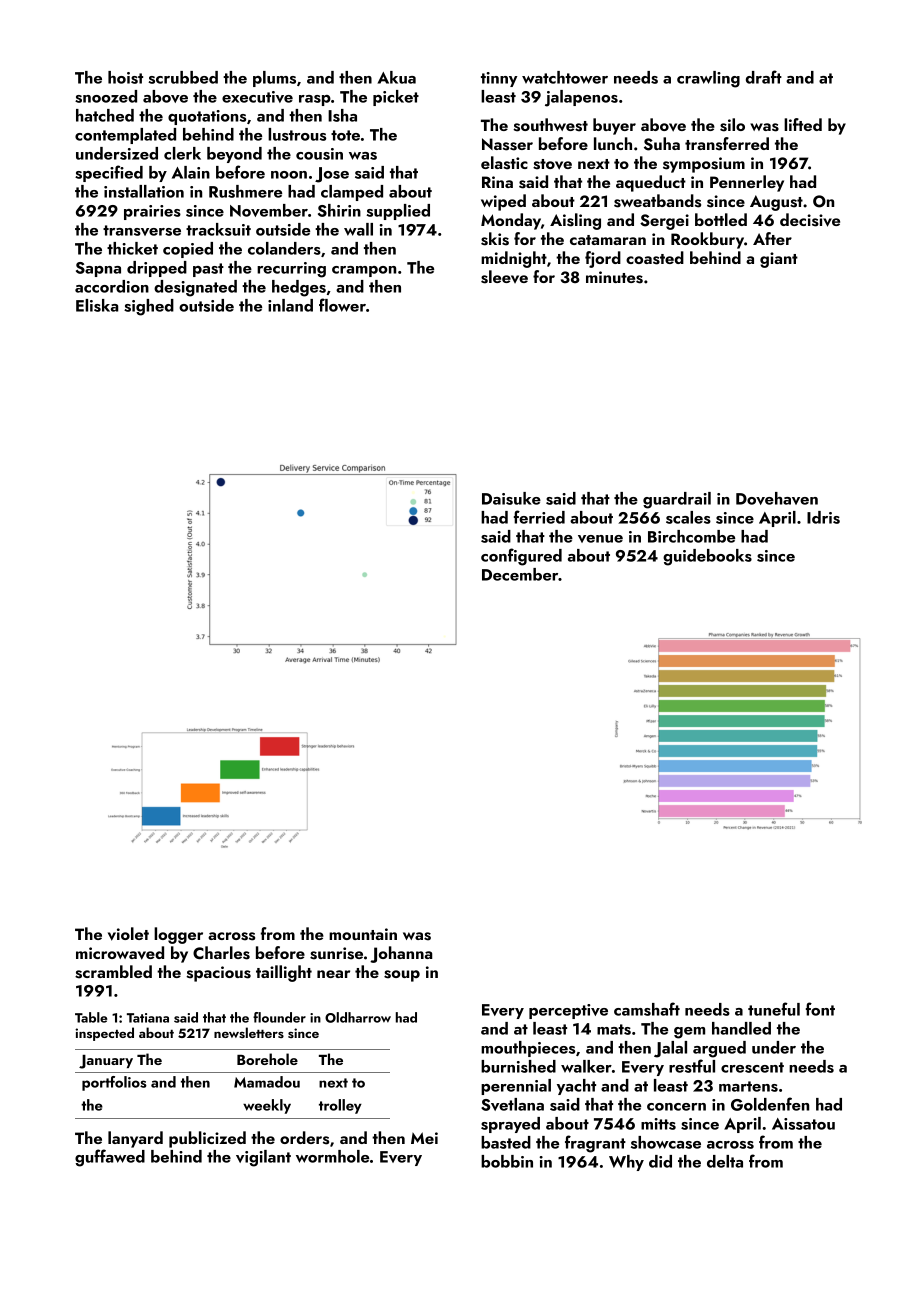  Describe the element at coordinates (779, 260) in the document. I see `giant` at that location.
